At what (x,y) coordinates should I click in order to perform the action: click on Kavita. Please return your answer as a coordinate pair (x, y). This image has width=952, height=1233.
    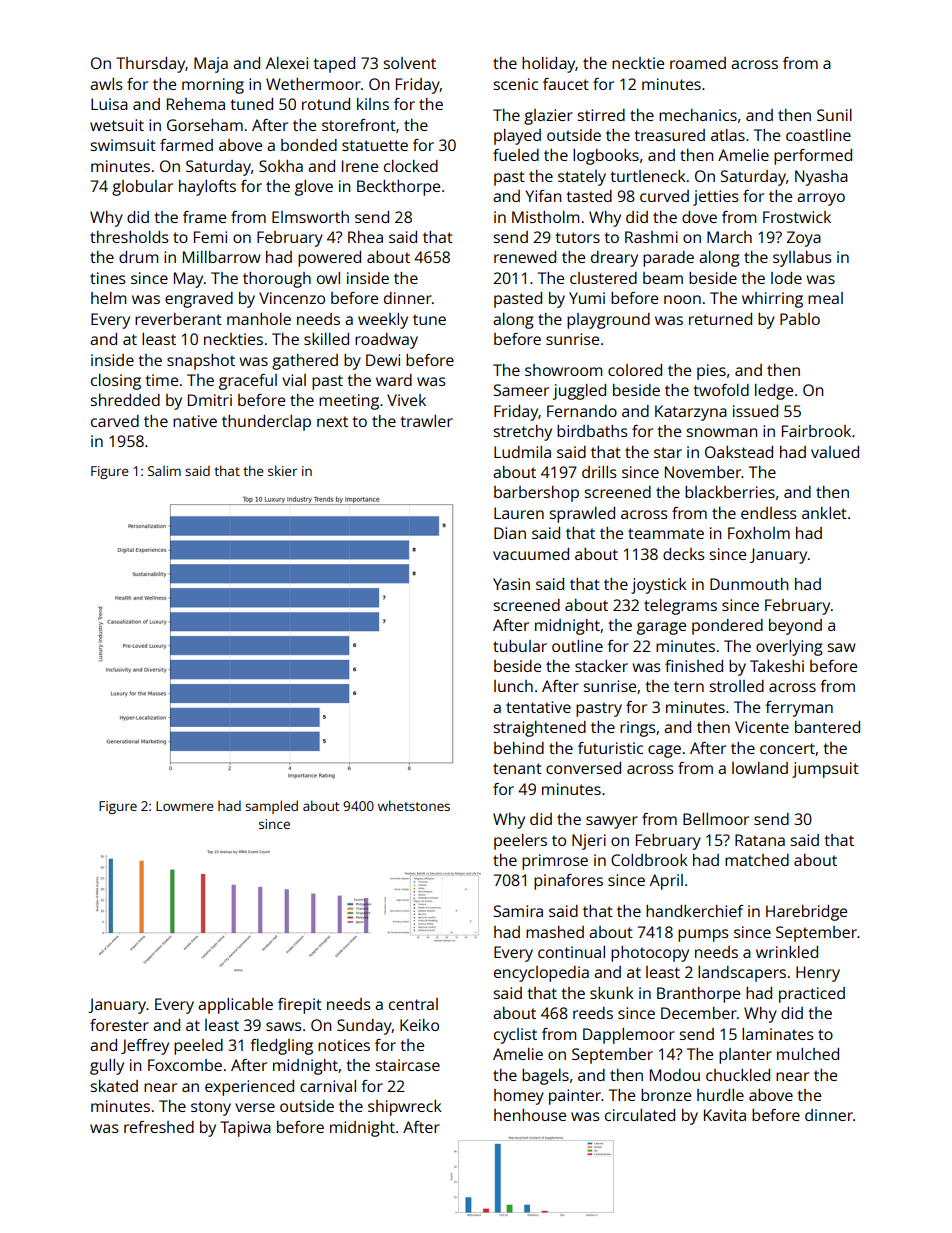
    Looking at the image, I should click on (725, 1115).
